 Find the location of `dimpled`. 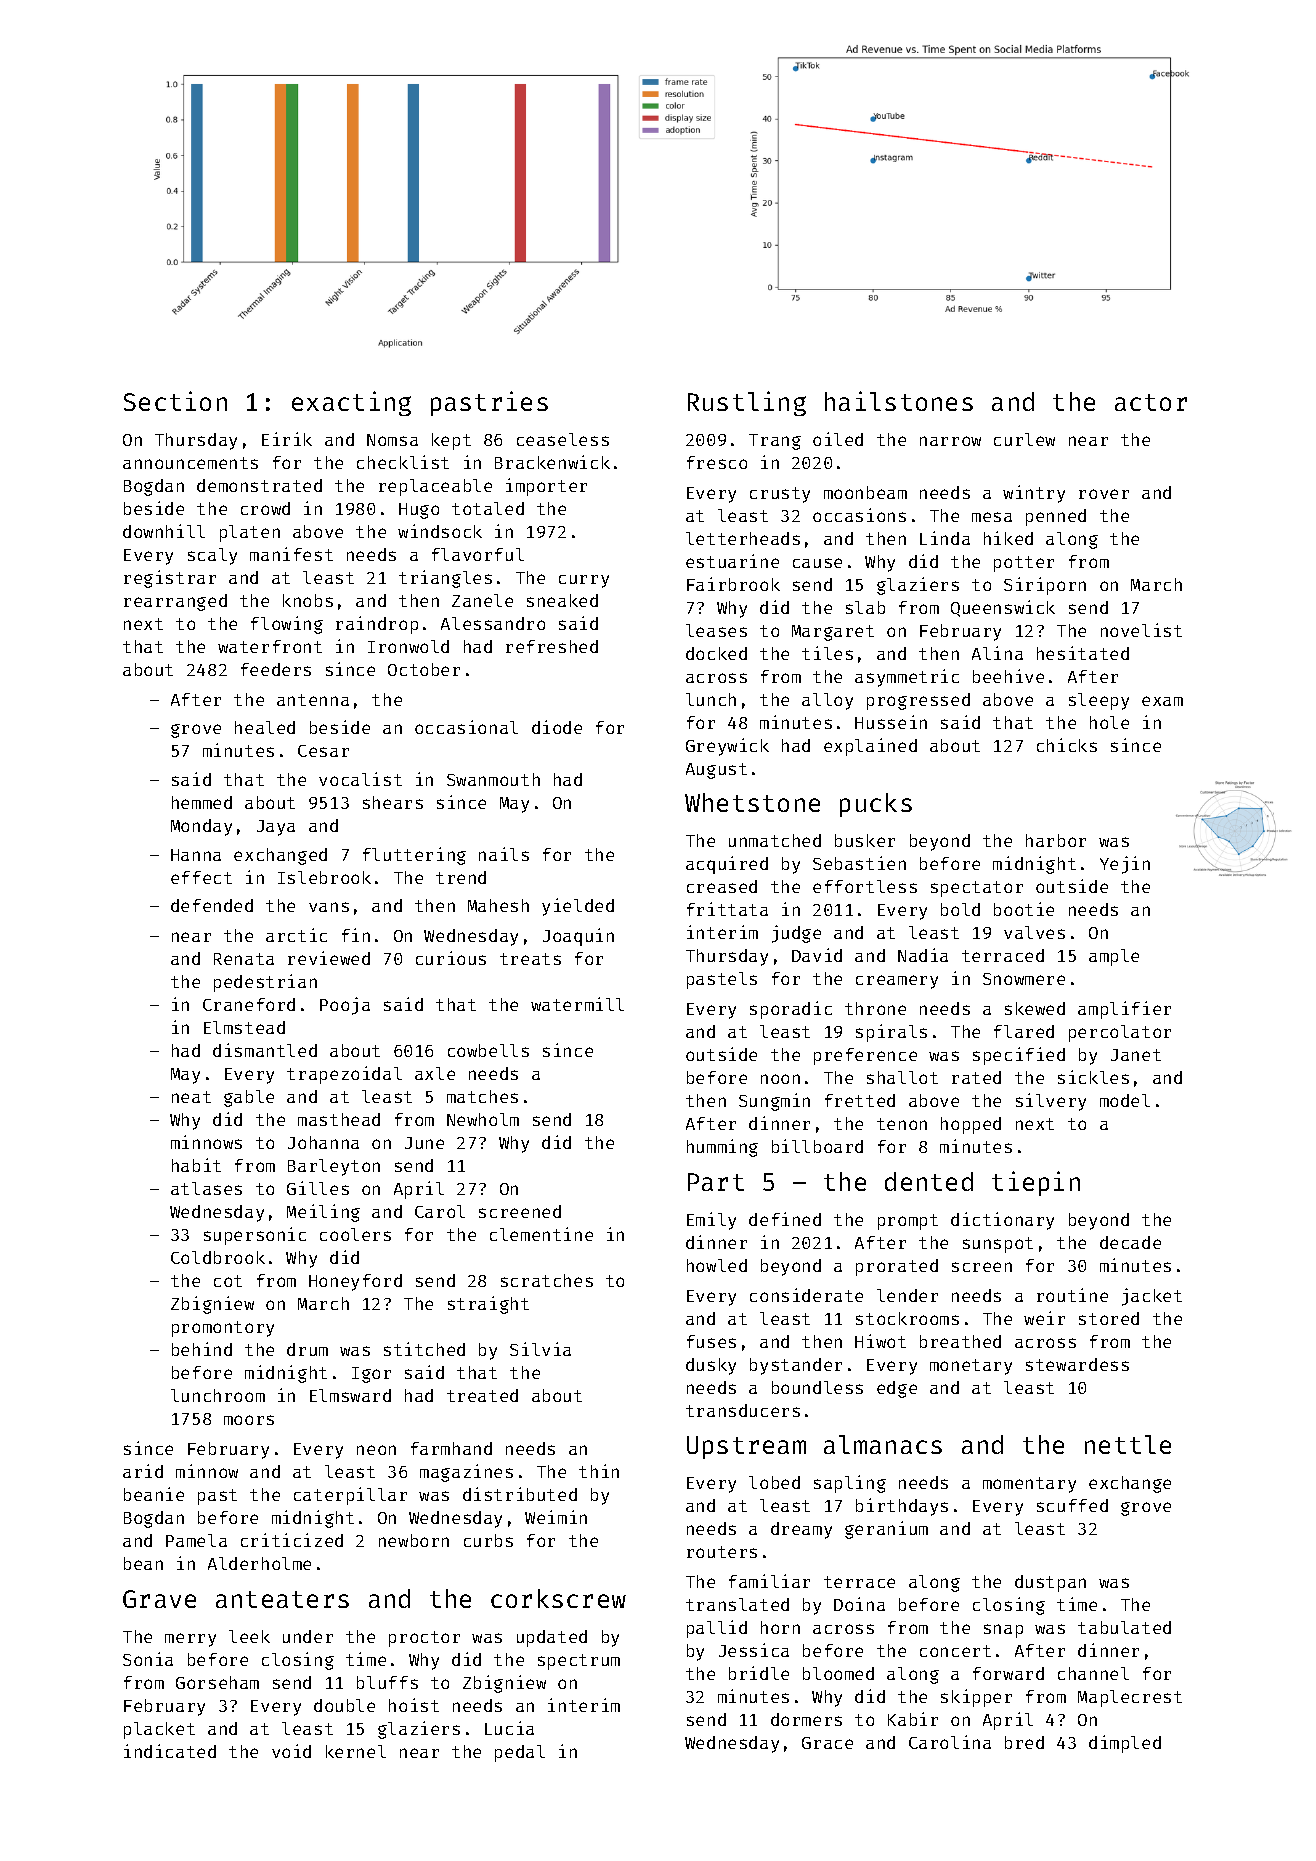

dimpled is located at coordinates (1125, 1744).
